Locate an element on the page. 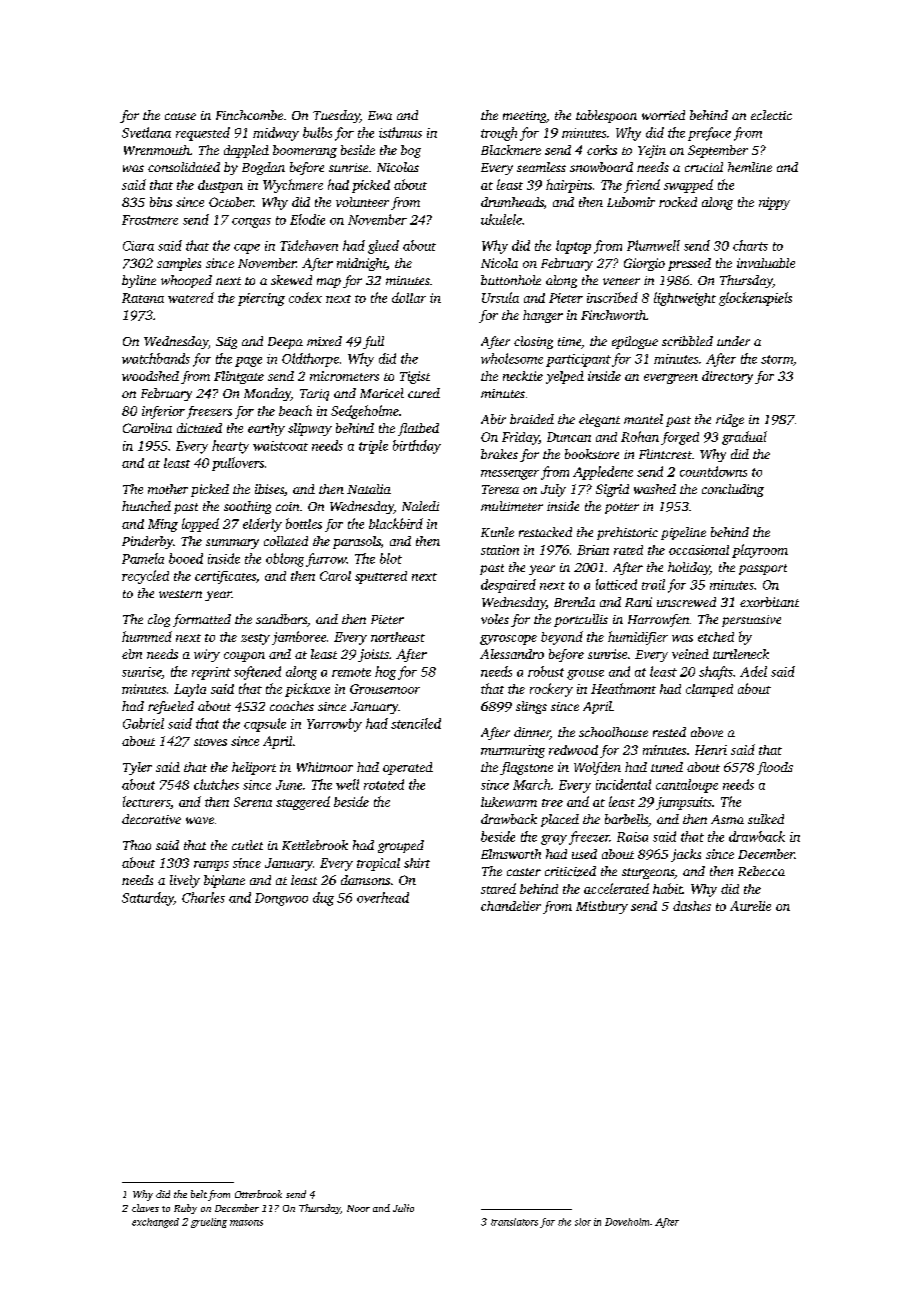 The width and height of the image is (924, 1314). claves is located at coordinates (145, 1208).
